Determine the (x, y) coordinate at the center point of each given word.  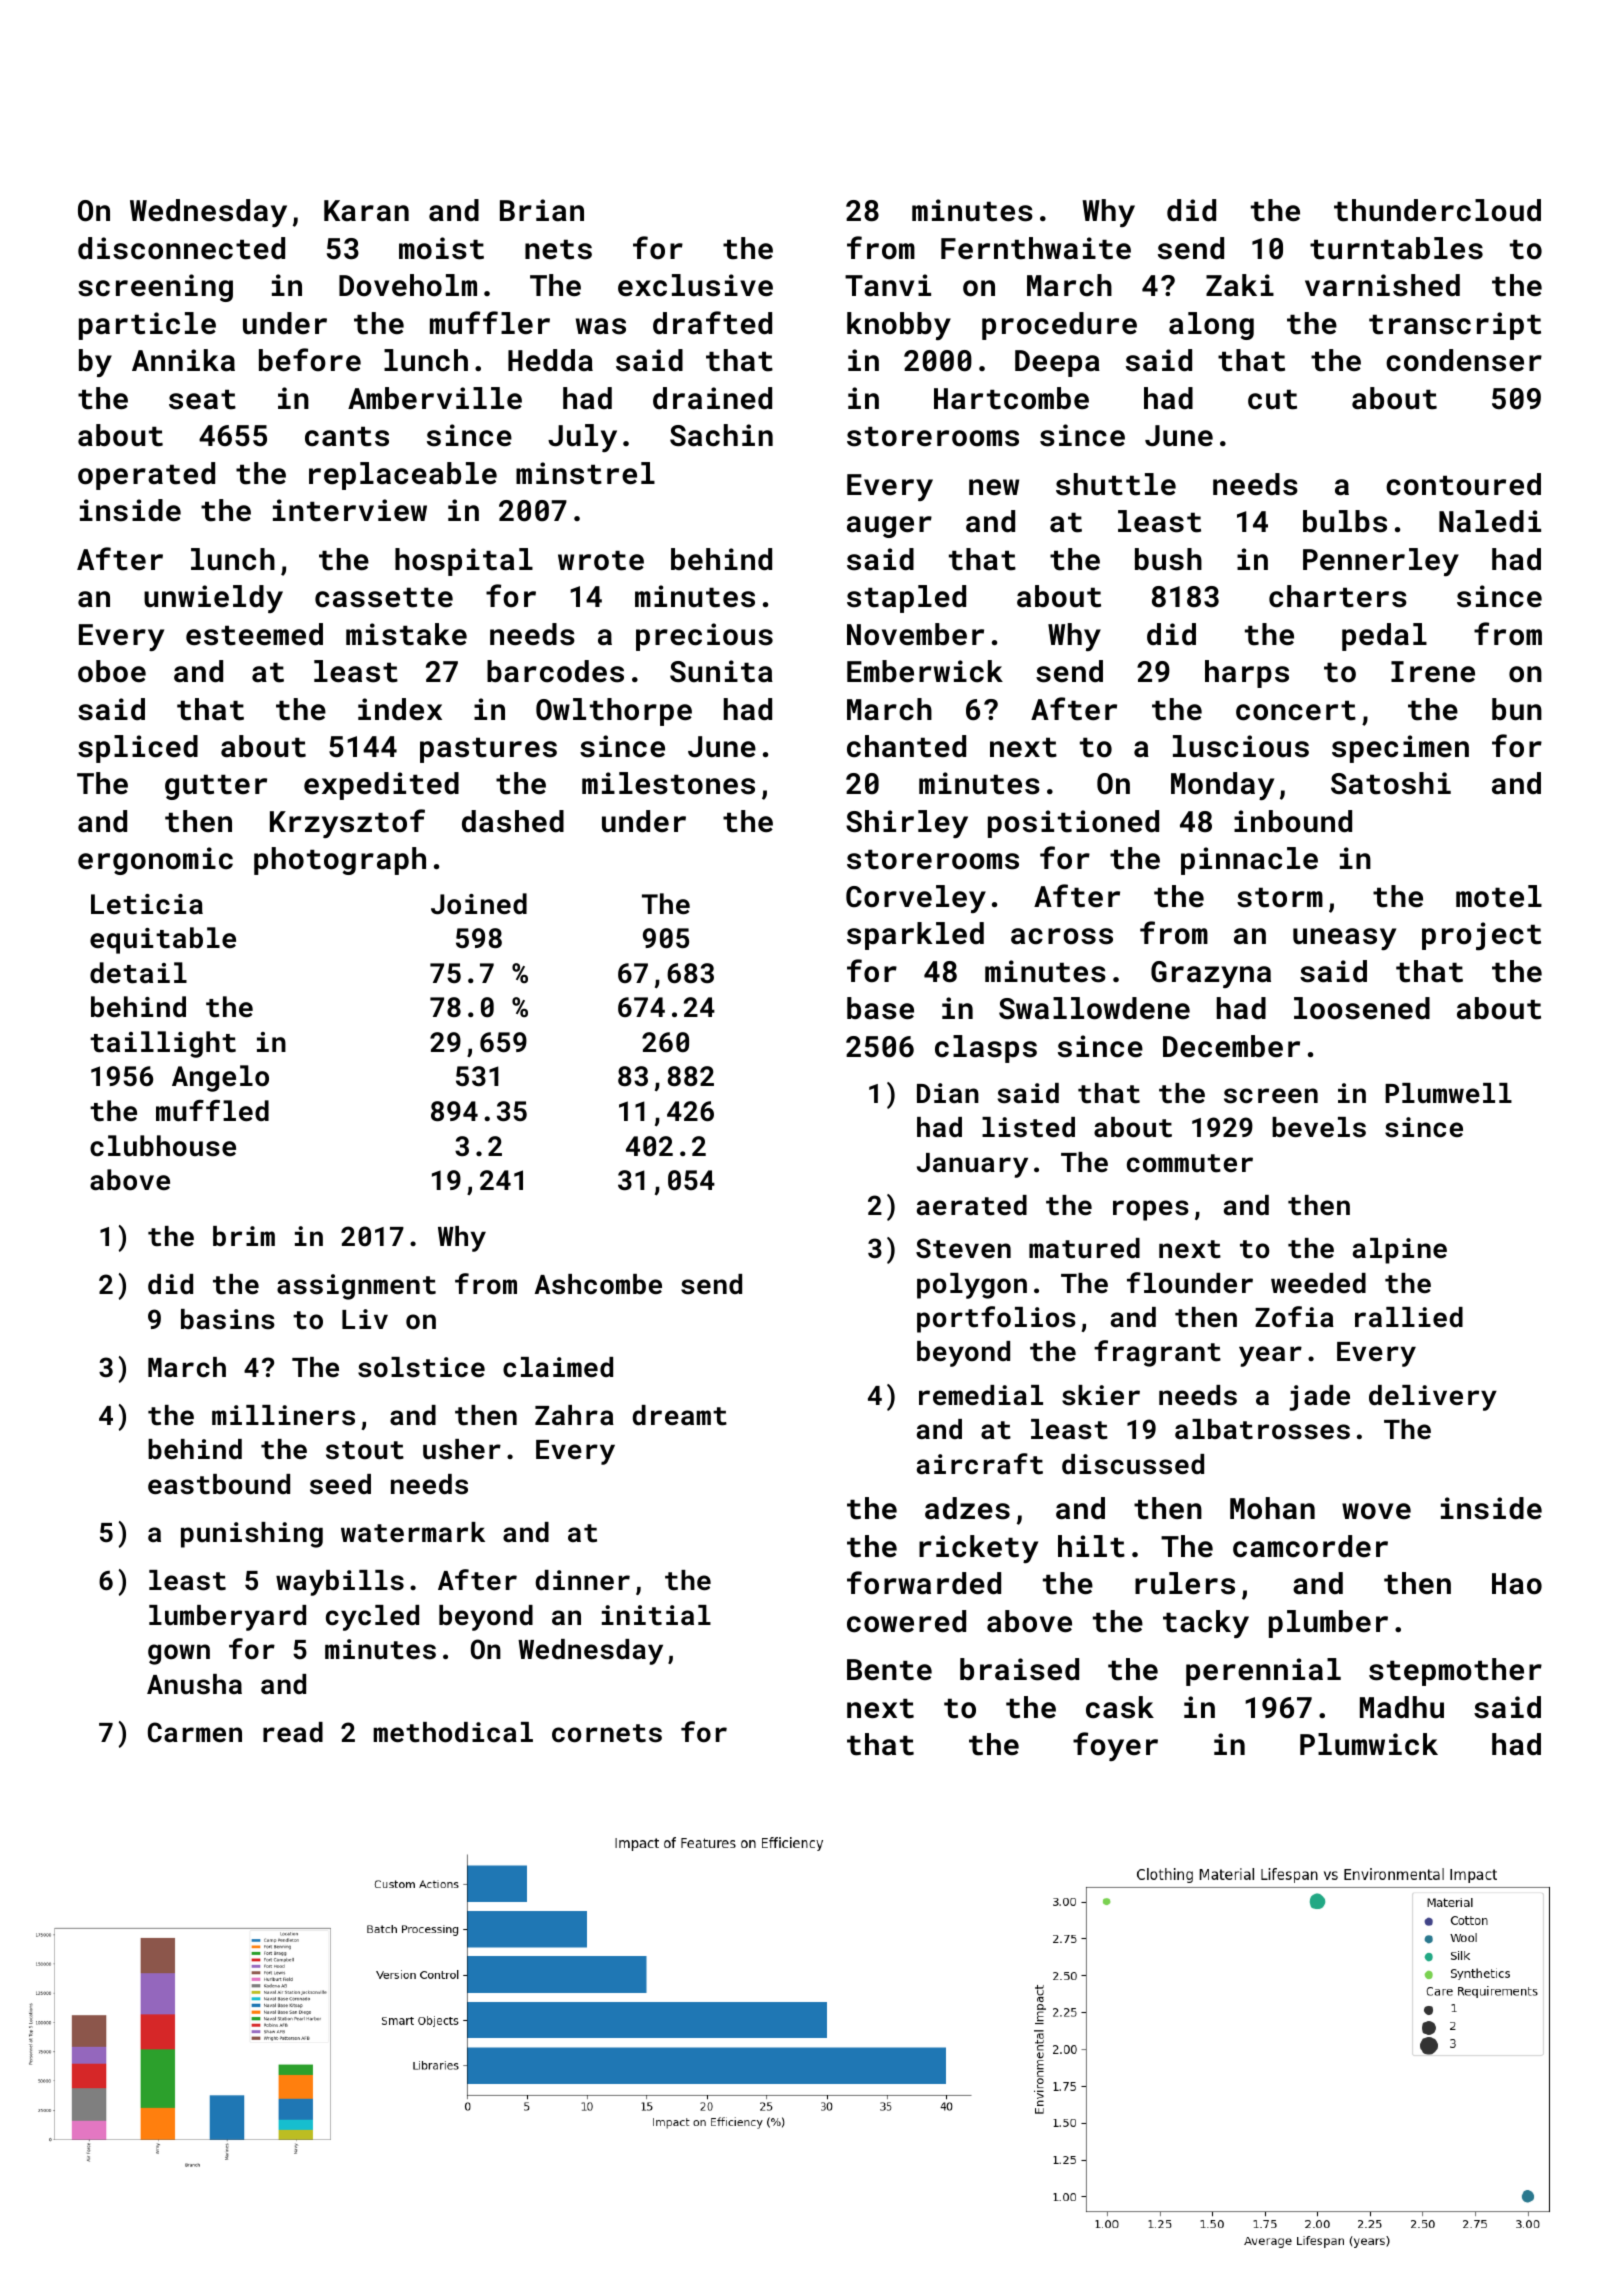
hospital (464, 562)
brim (244, 1236)
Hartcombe (1011, 398)
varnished (1382, 285)
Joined (479, 904)
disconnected (181, 248)
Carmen (195, 1732)
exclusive (695, 285)
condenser (1464, 360)
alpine (1400, 1251)
